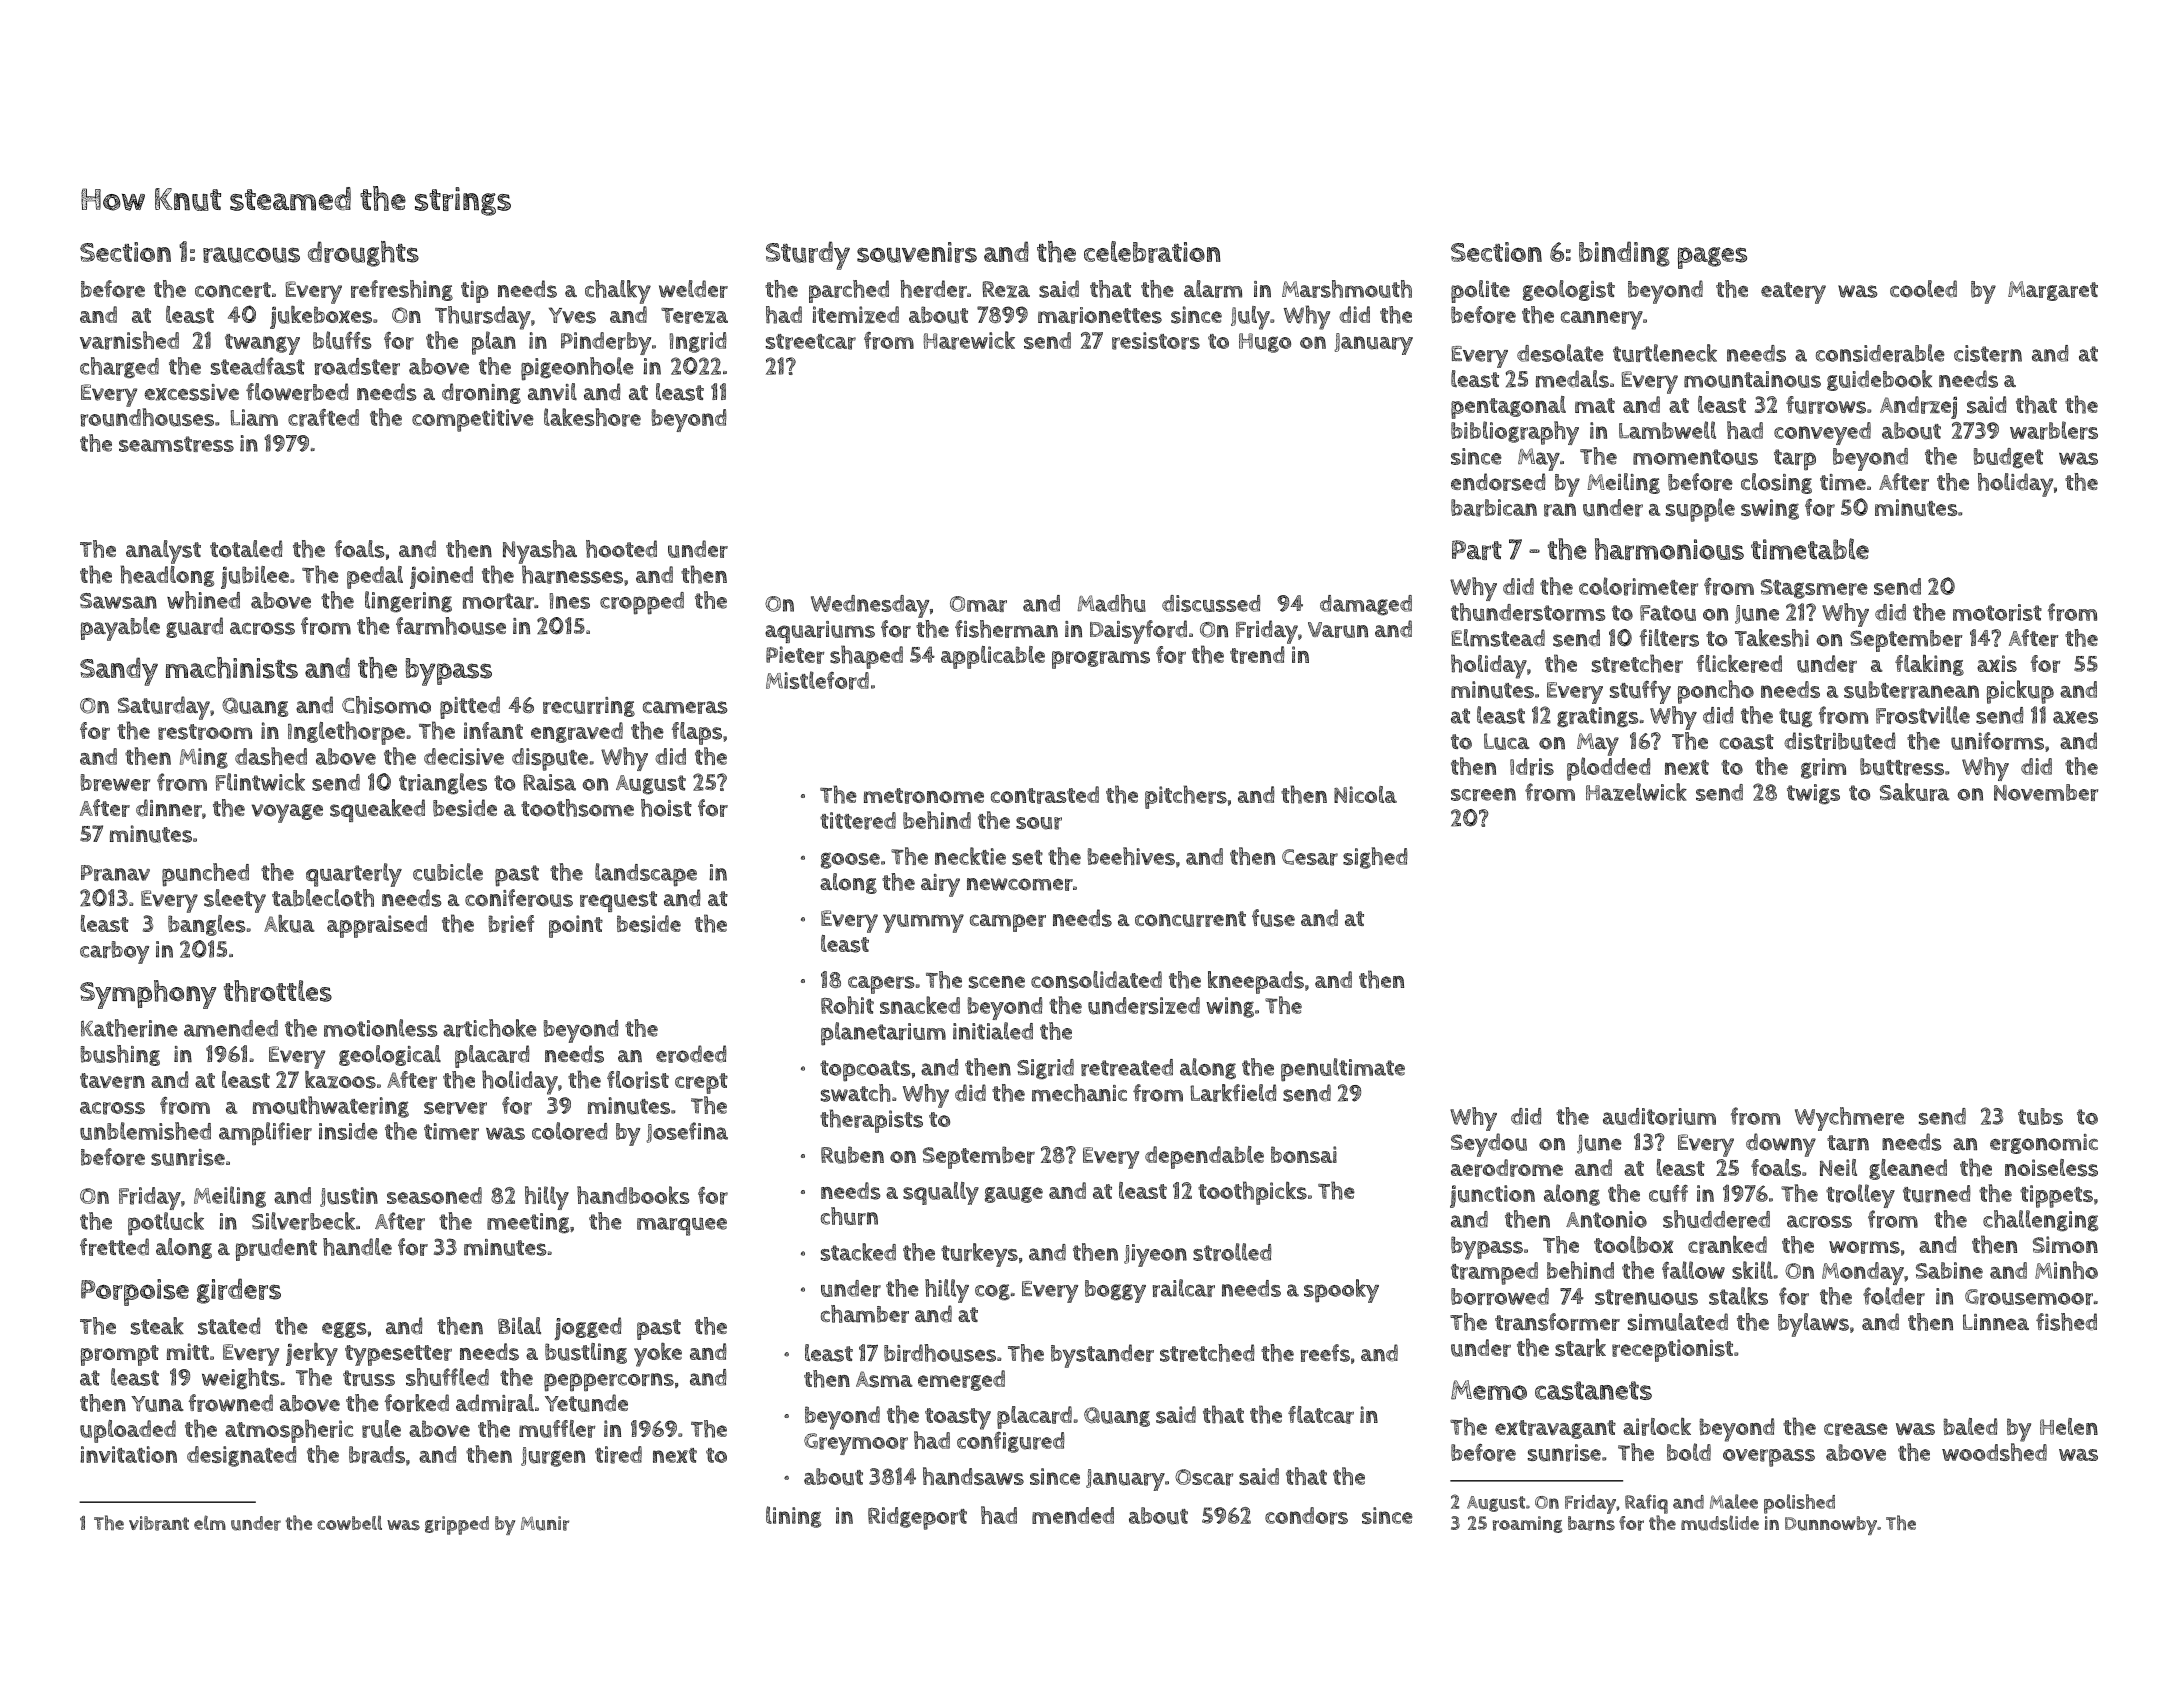 This image has width=2178, height=1683. What do you see at coordinates (1375, 858) in the image?
I see `sighed` at bounding box center [1375, 858].
